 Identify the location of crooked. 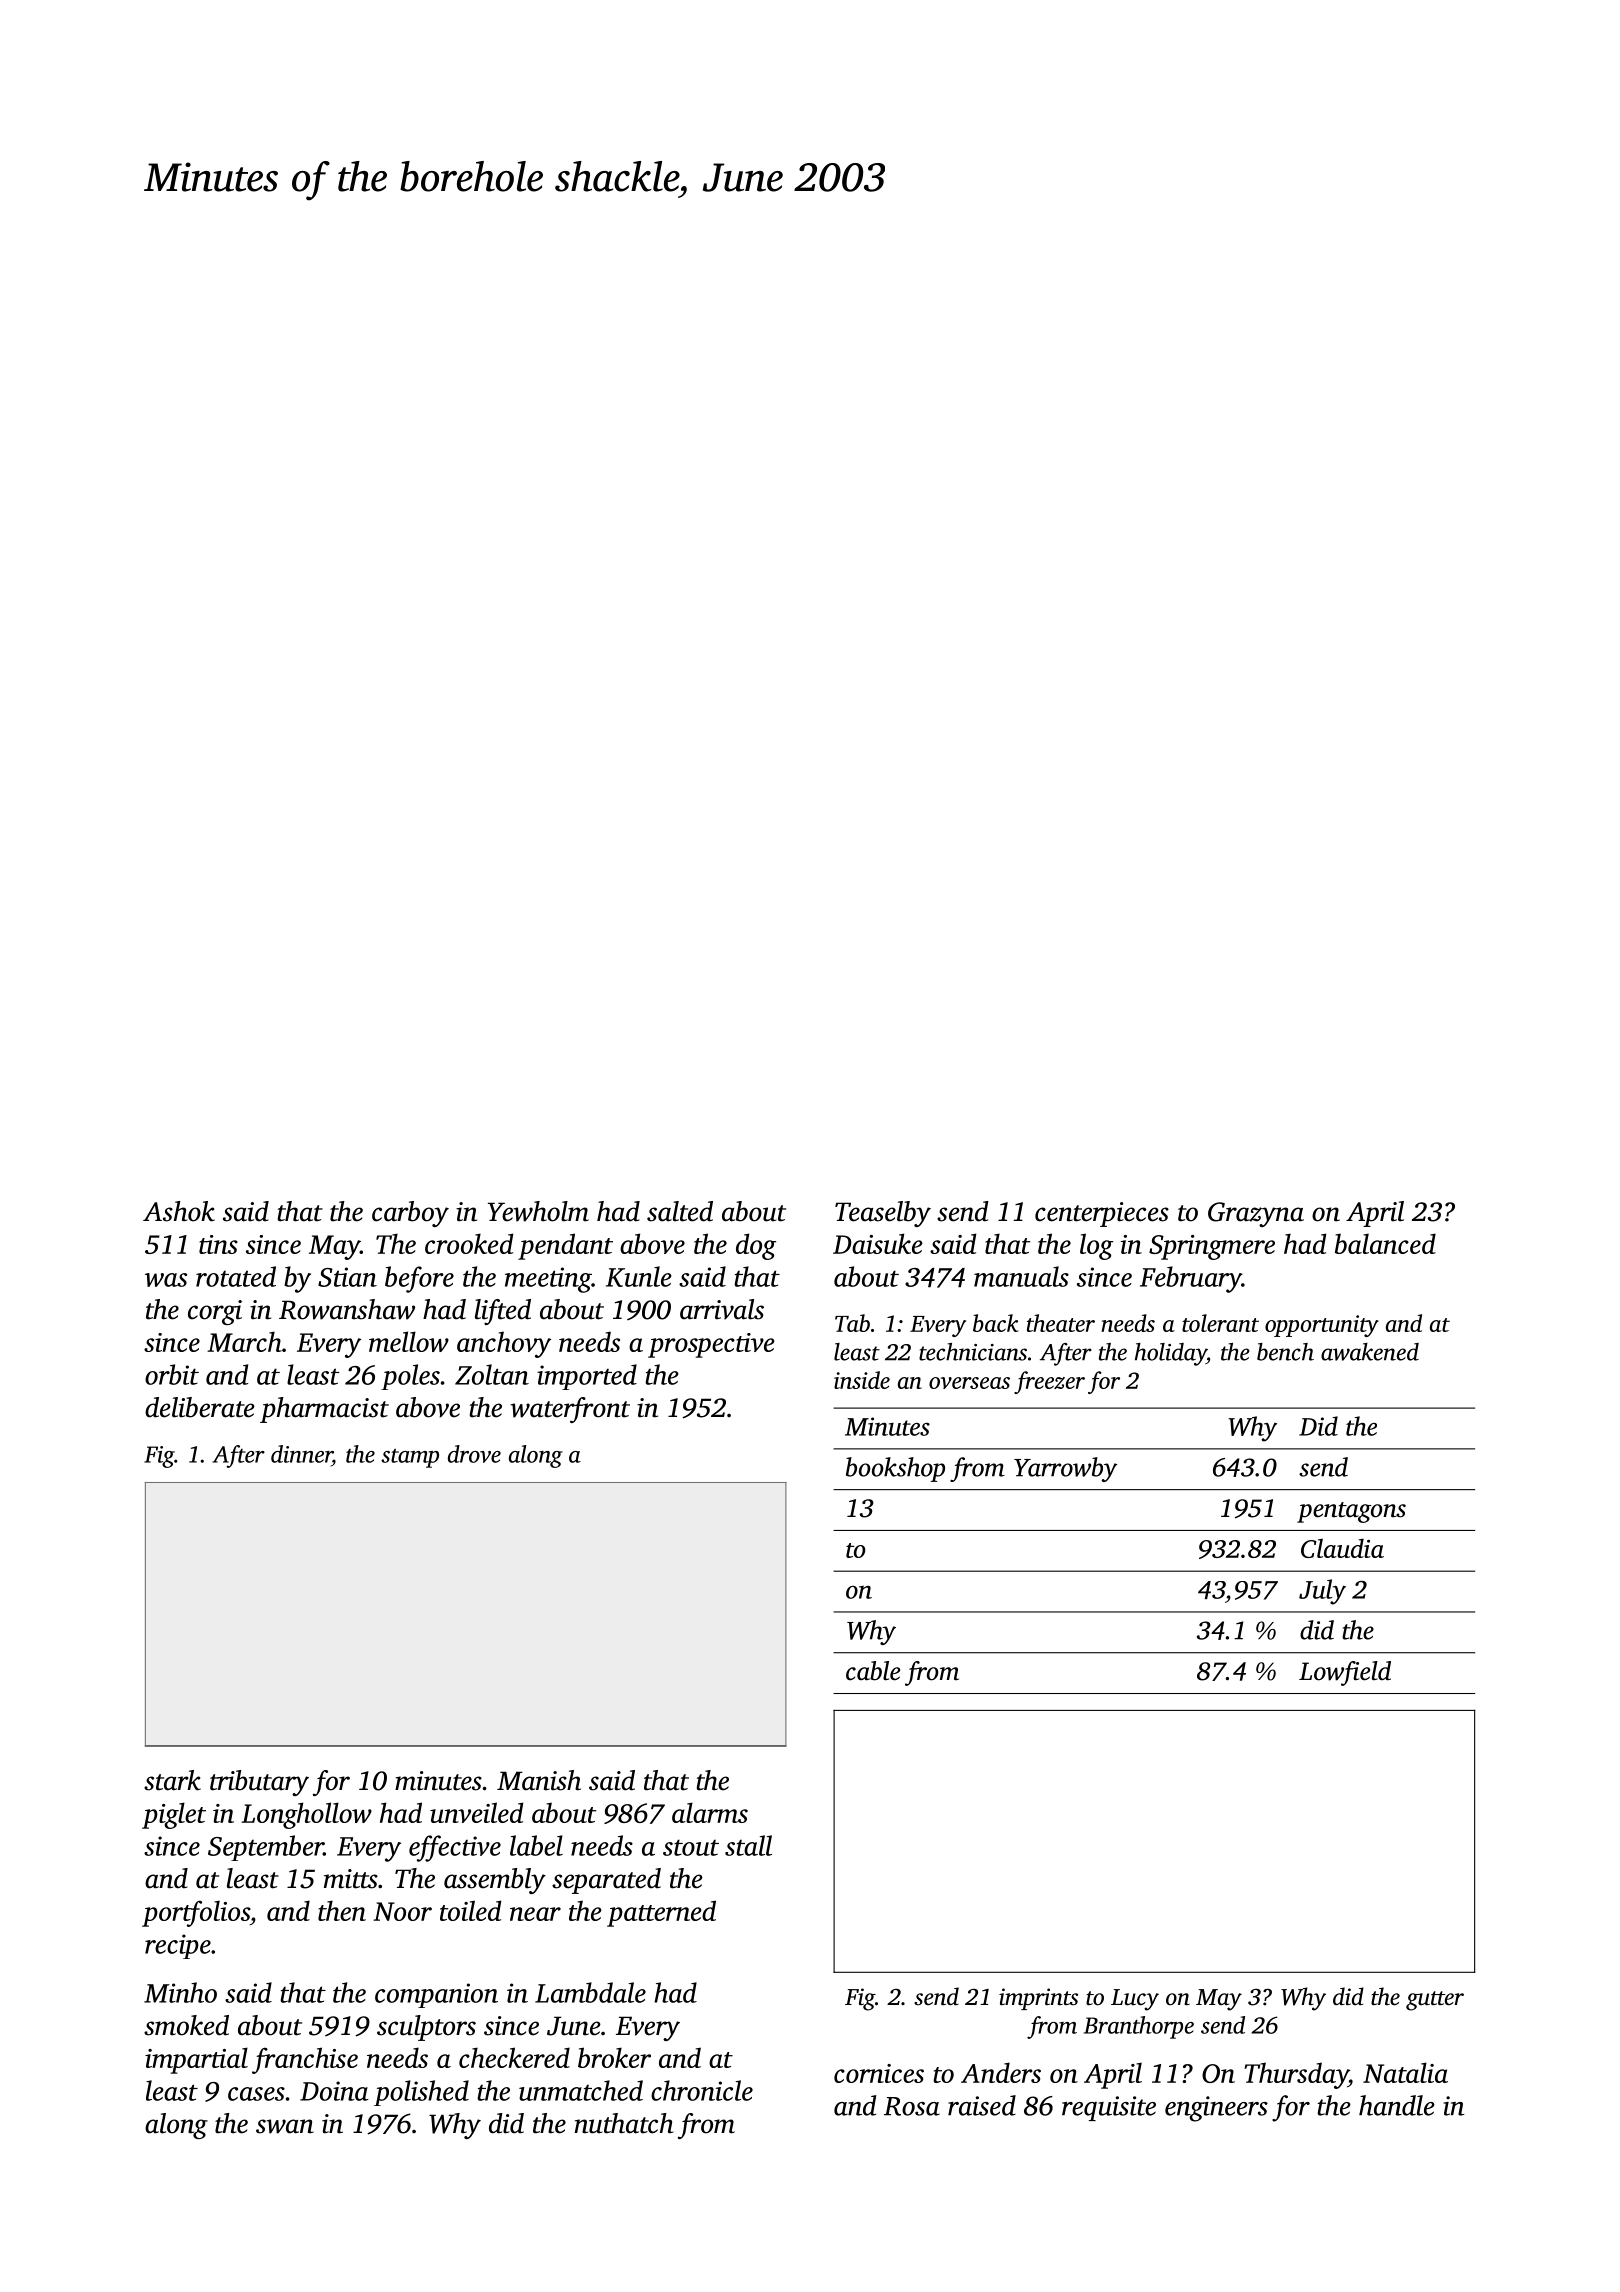
(469, 1243).
